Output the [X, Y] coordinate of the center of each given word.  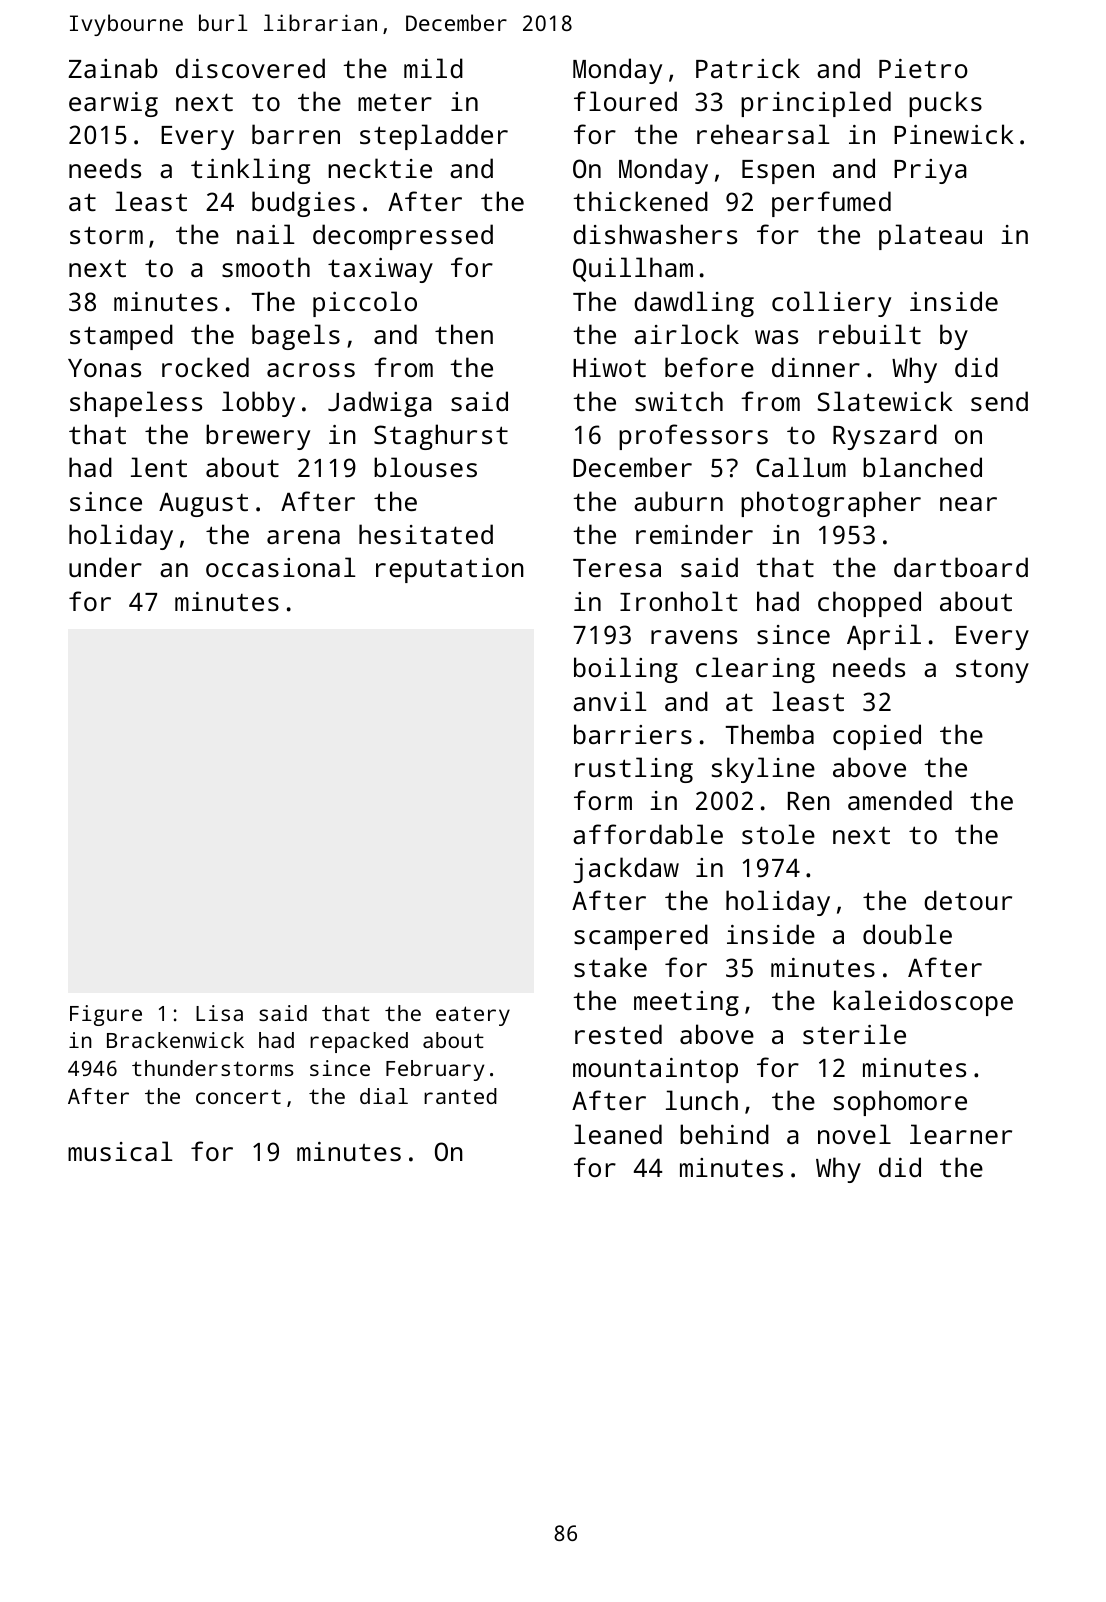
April [884, 637]
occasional [281, 567]
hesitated [426, 534]
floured [625, 101]
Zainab [113, 68]
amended [900, 800]
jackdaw [626, 870]
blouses [425, 467]
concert [238, 1096]
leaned [618, 1134]
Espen [778, 172]
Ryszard [885, 437]
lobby [258, 404]
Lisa [219, 1013]
